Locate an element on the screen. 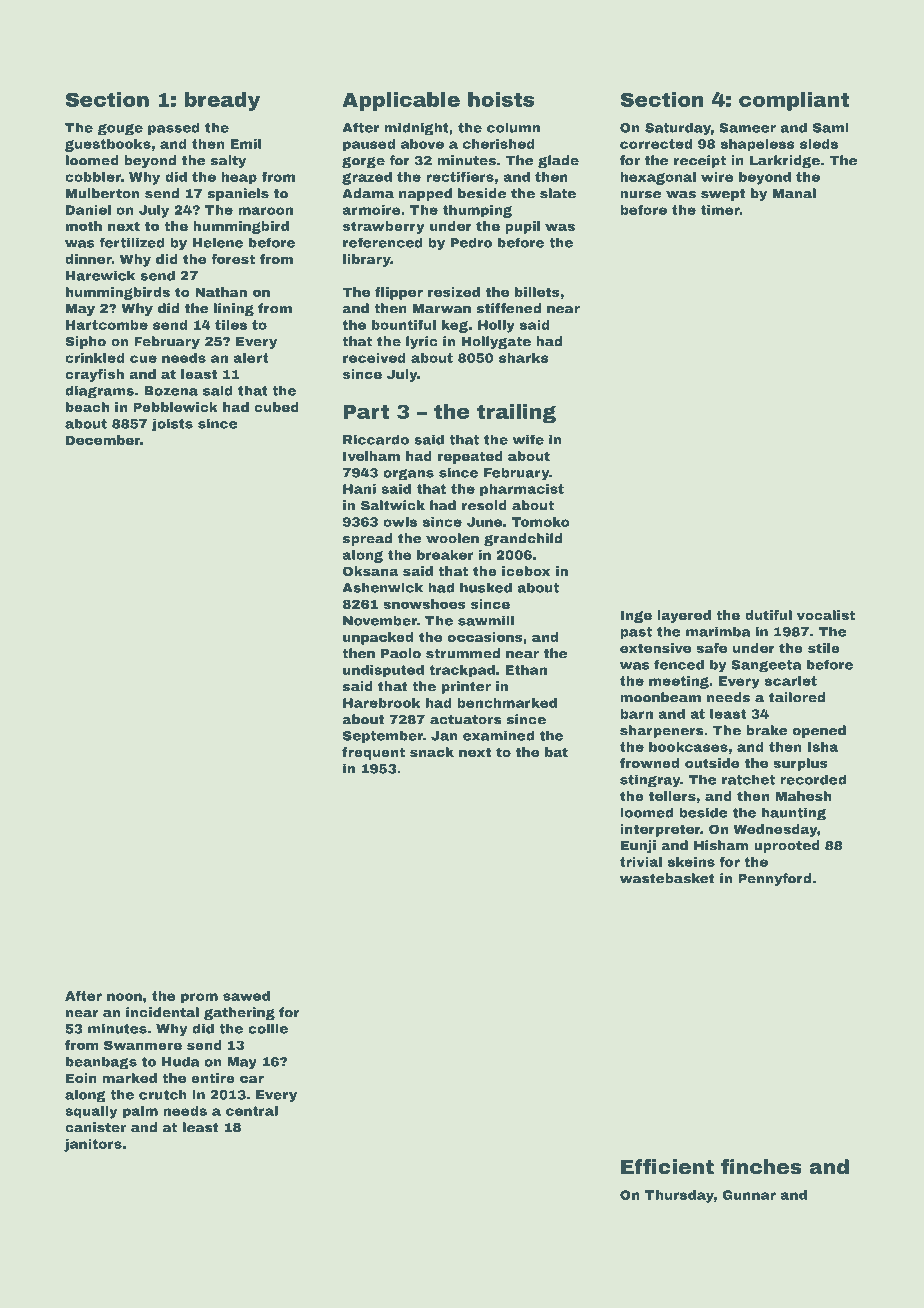 The height and width of the screenshot is (1308, 924). Pennyford is located at coordinates (774, 879).
